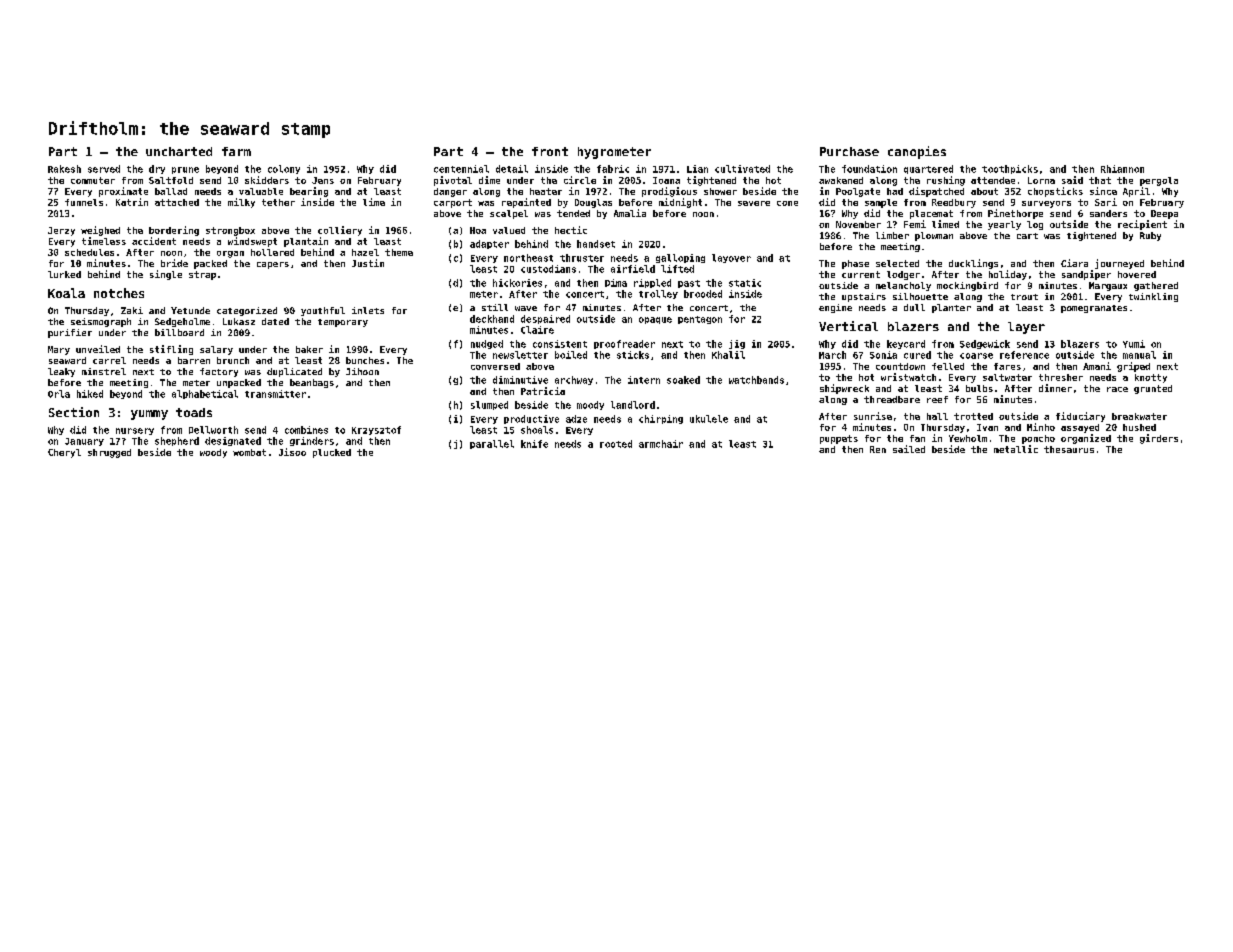  Describe the element at coordinates (1153, 297) in the image. I see `twinkling` at that location.
